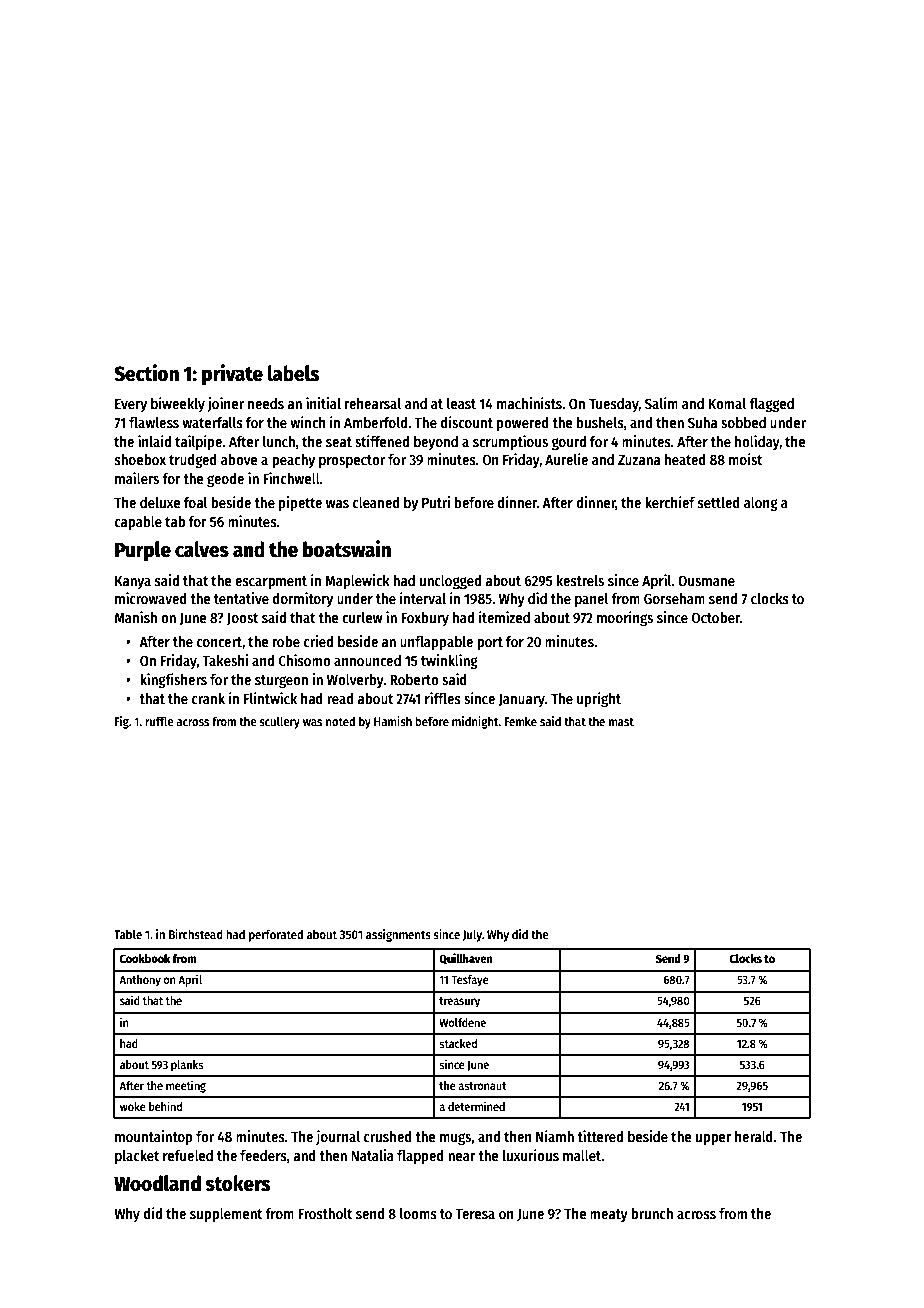 This screenshot has width=924, height=1308. I want to click on labels, so click(293, 373).
